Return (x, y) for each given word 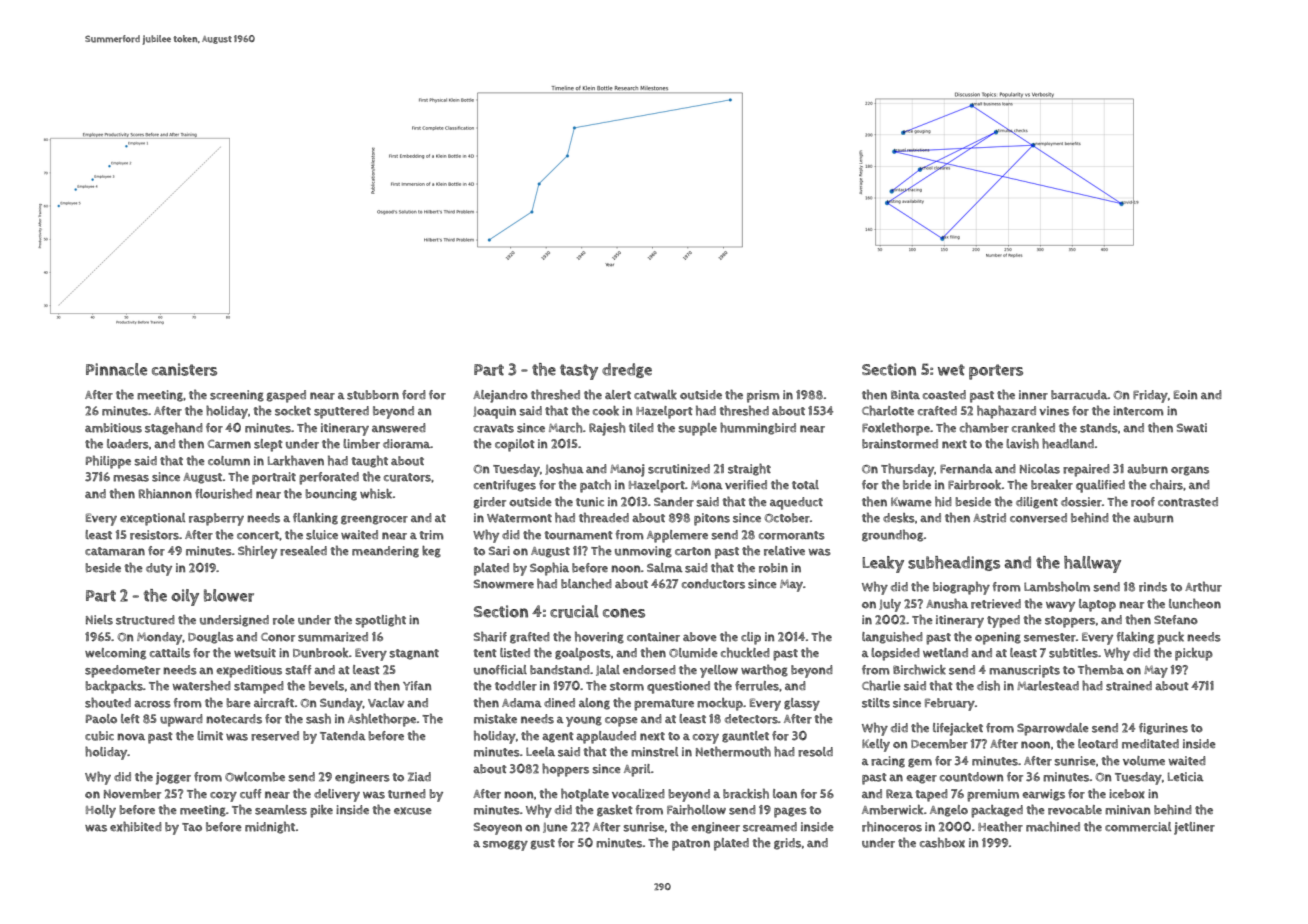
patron (691, 845)
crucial (574, 611)
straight (749, 469)
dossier (1081, 502)
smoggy (505, 845)
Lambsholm (1057, 586)
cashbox (942, 842)
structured (145, 620)
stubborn (373, 395)
